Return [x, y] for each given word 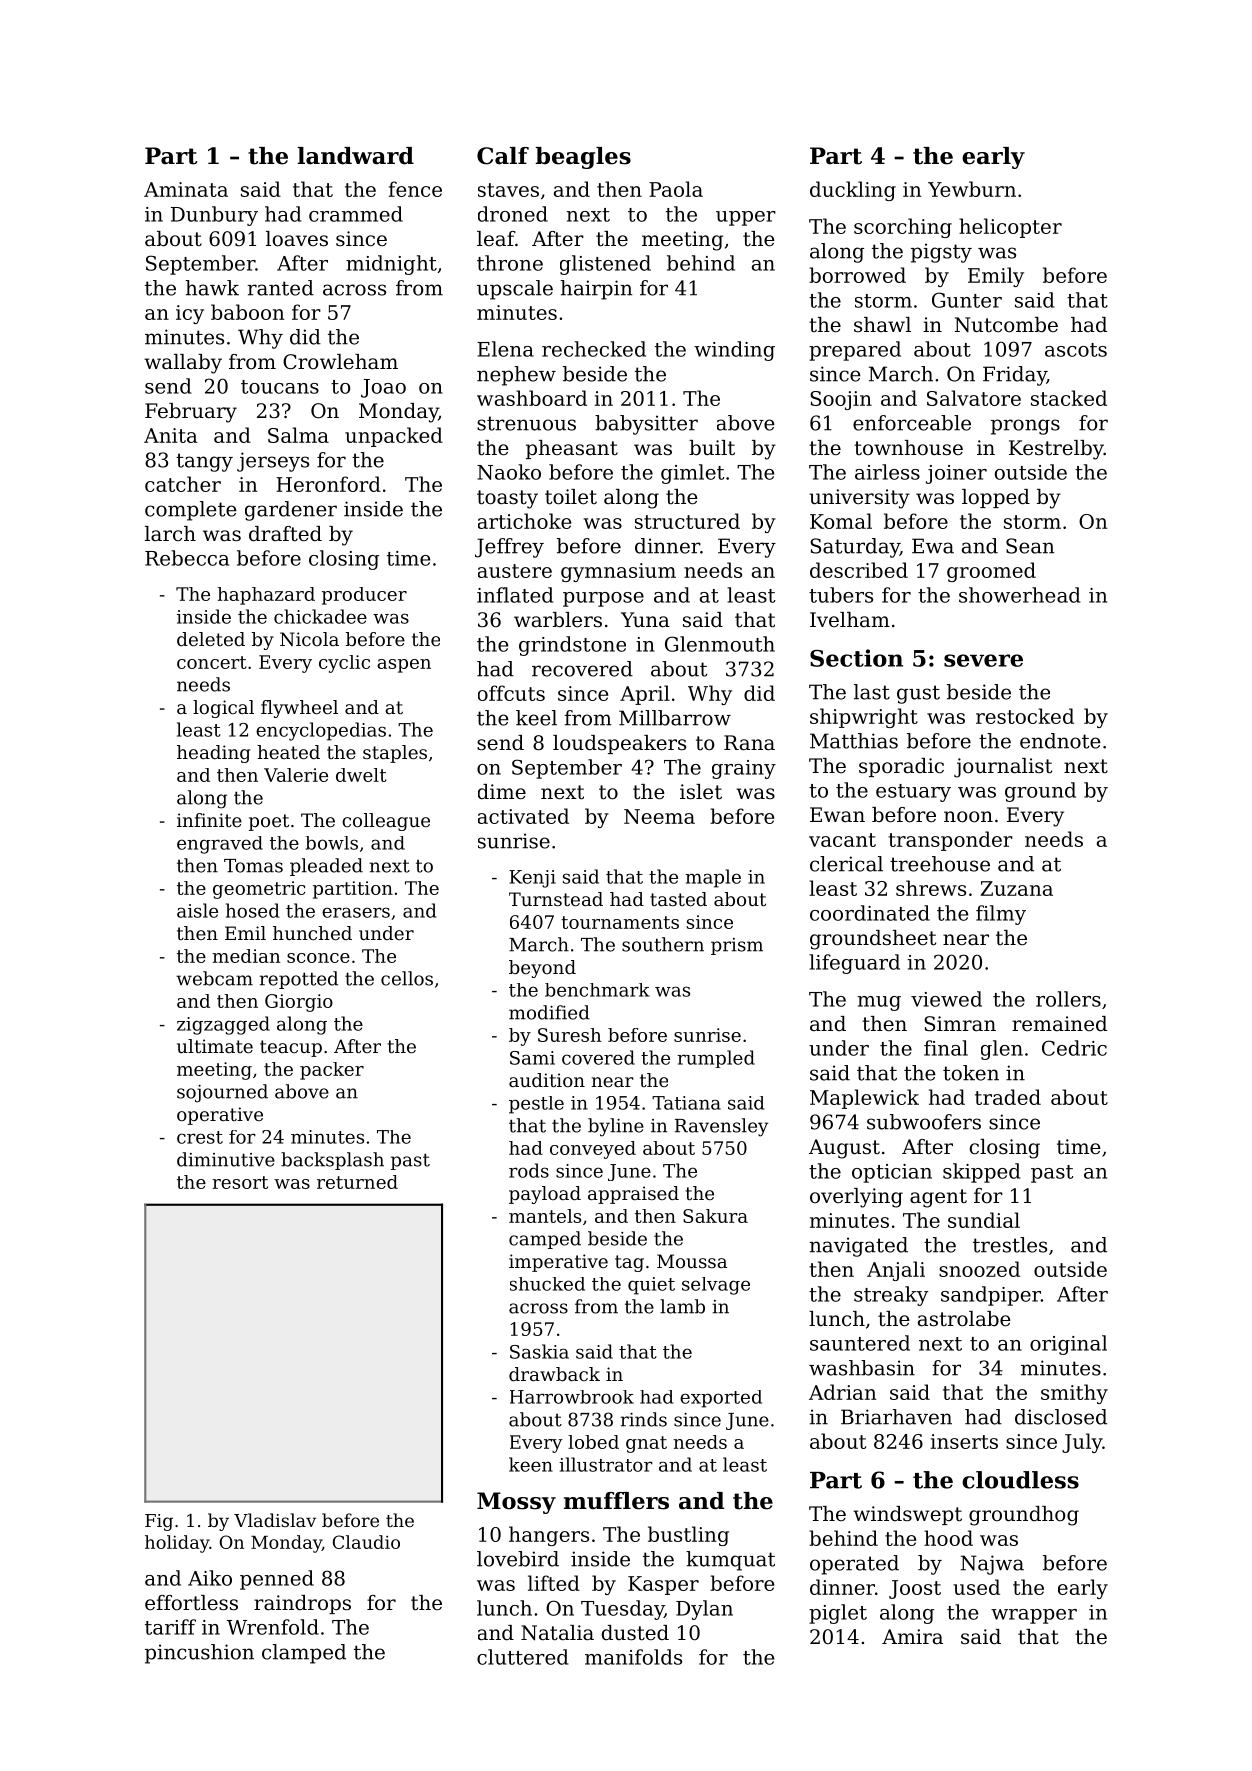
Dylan [704, 1610]
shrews [931, 888]
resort [240, 1182]
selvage [716, 1286]
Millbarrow [675, 718]
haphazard [266, 596]
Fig [159, 1522]
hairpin [596, 290]
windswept [907, 1515]
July [1082, 1443]
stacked [1069, 398]
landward [356, 156]
